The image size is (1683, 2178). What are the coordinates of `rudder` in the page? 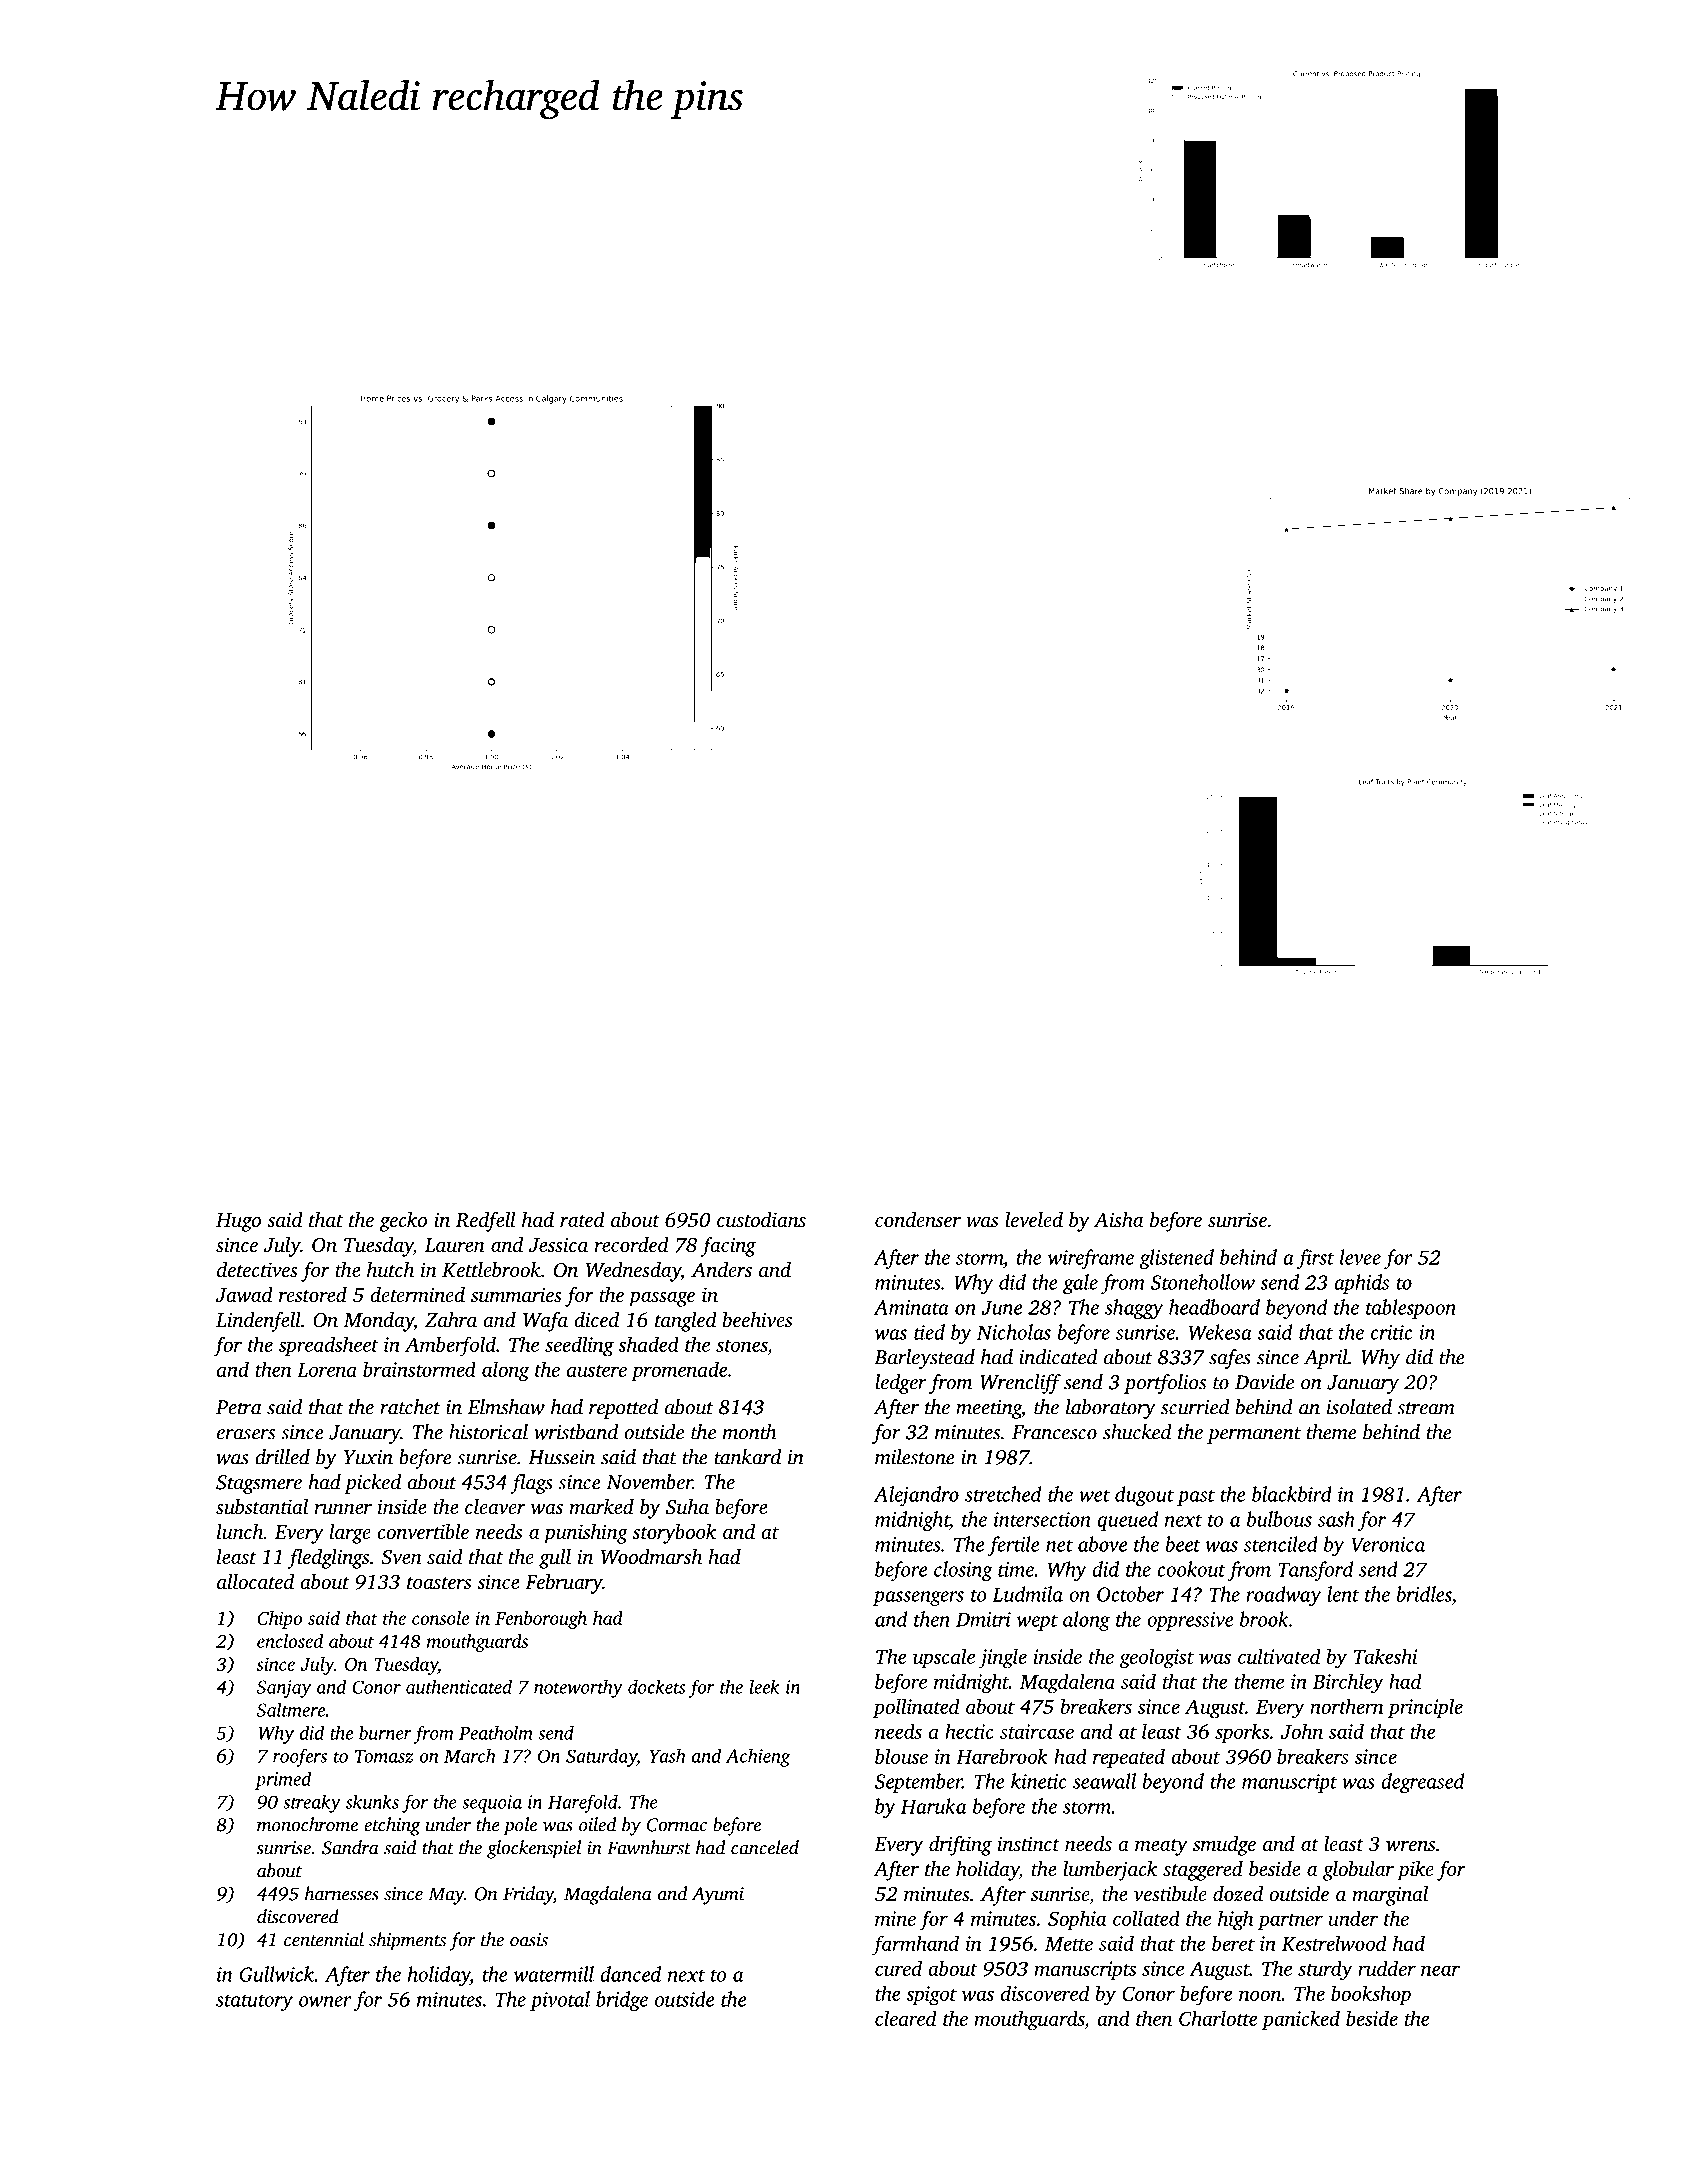 It's located at (1387, 1968).
